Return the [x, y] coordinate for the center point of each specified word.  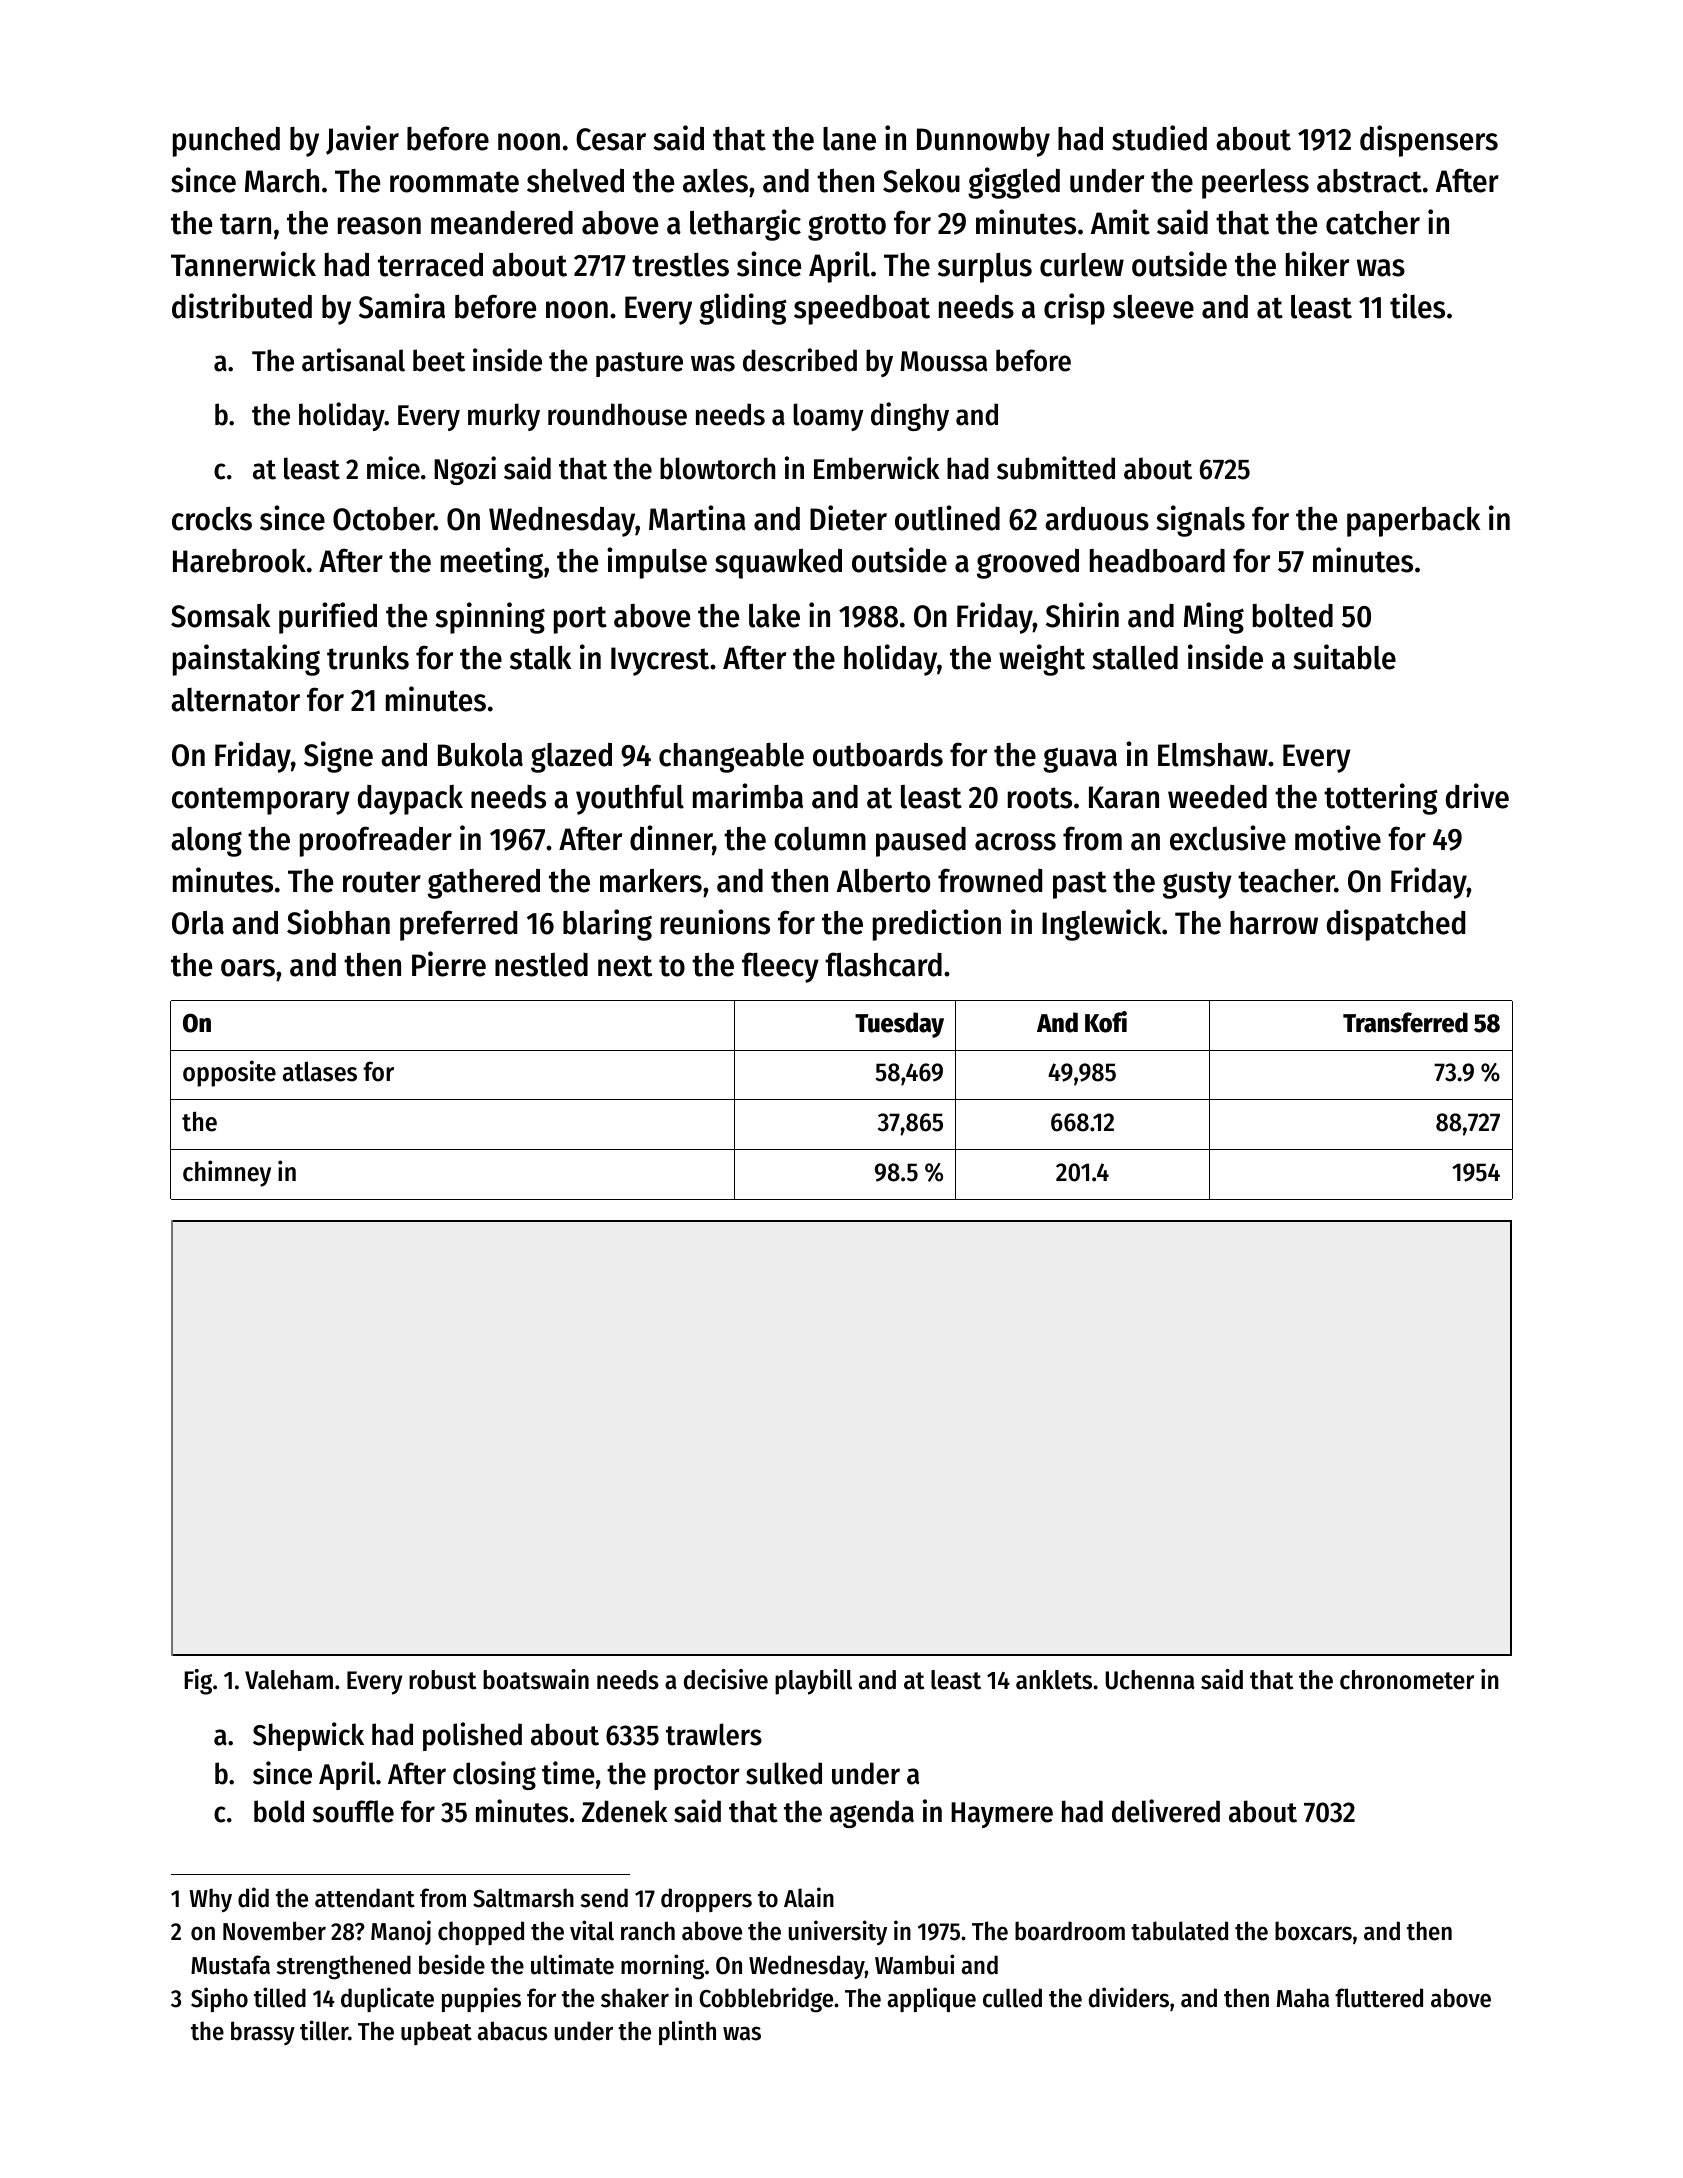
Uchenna [1150, 1680]
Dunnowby [983, 142]
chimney [227, 1173]
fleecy [780, 967]
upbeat [436, 2033]
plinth [687, 2032]
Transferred [1405, 1022]
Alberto [883, 880]
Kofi [1106, 1022]
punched [226, 141]
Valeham [289, 1680]
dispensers [1429, 141]
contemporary [261, 801]
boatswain [536, 1679]
